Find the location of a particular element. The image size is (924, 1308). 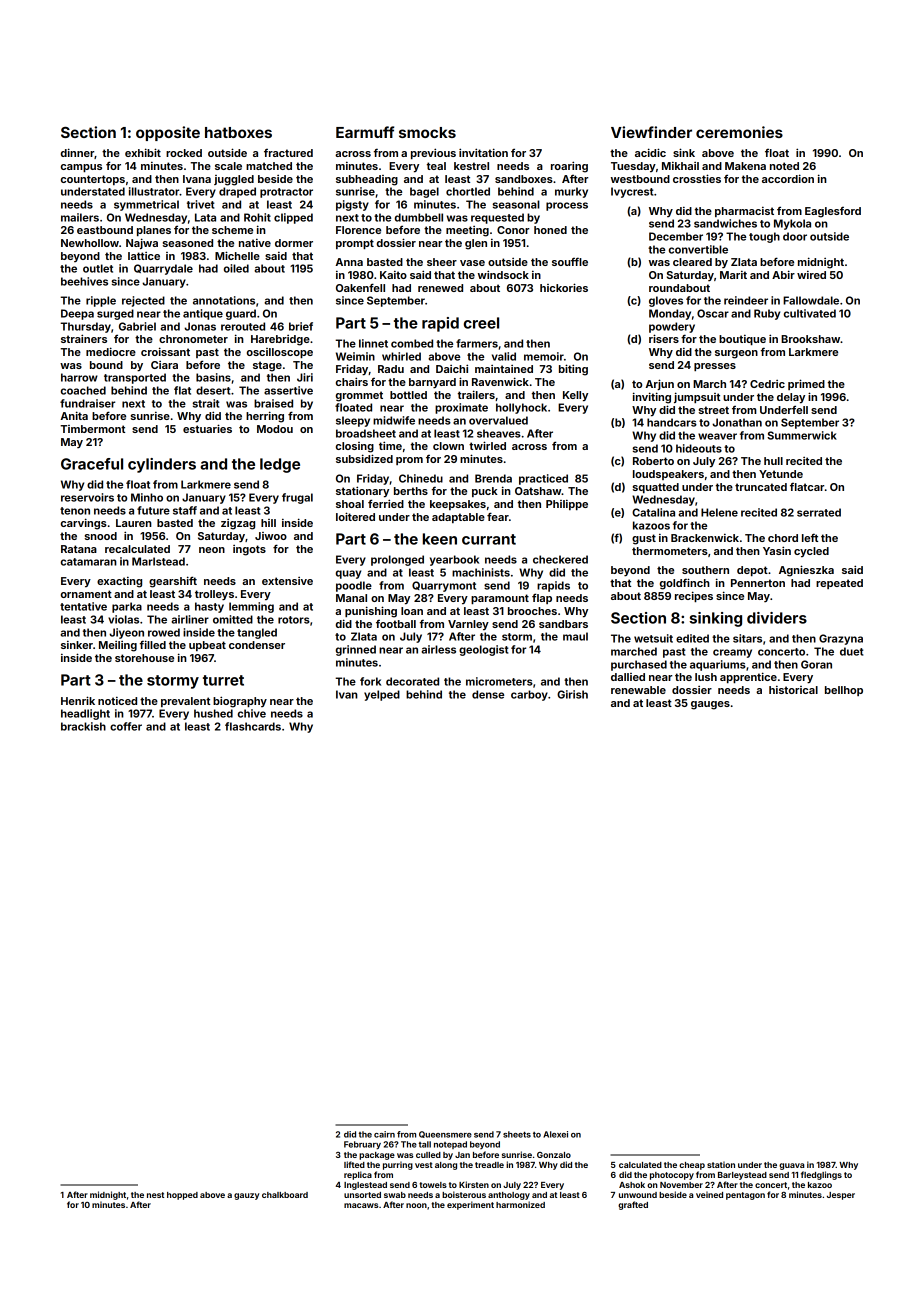

Gabriel is located at coordinates (137, 326).
